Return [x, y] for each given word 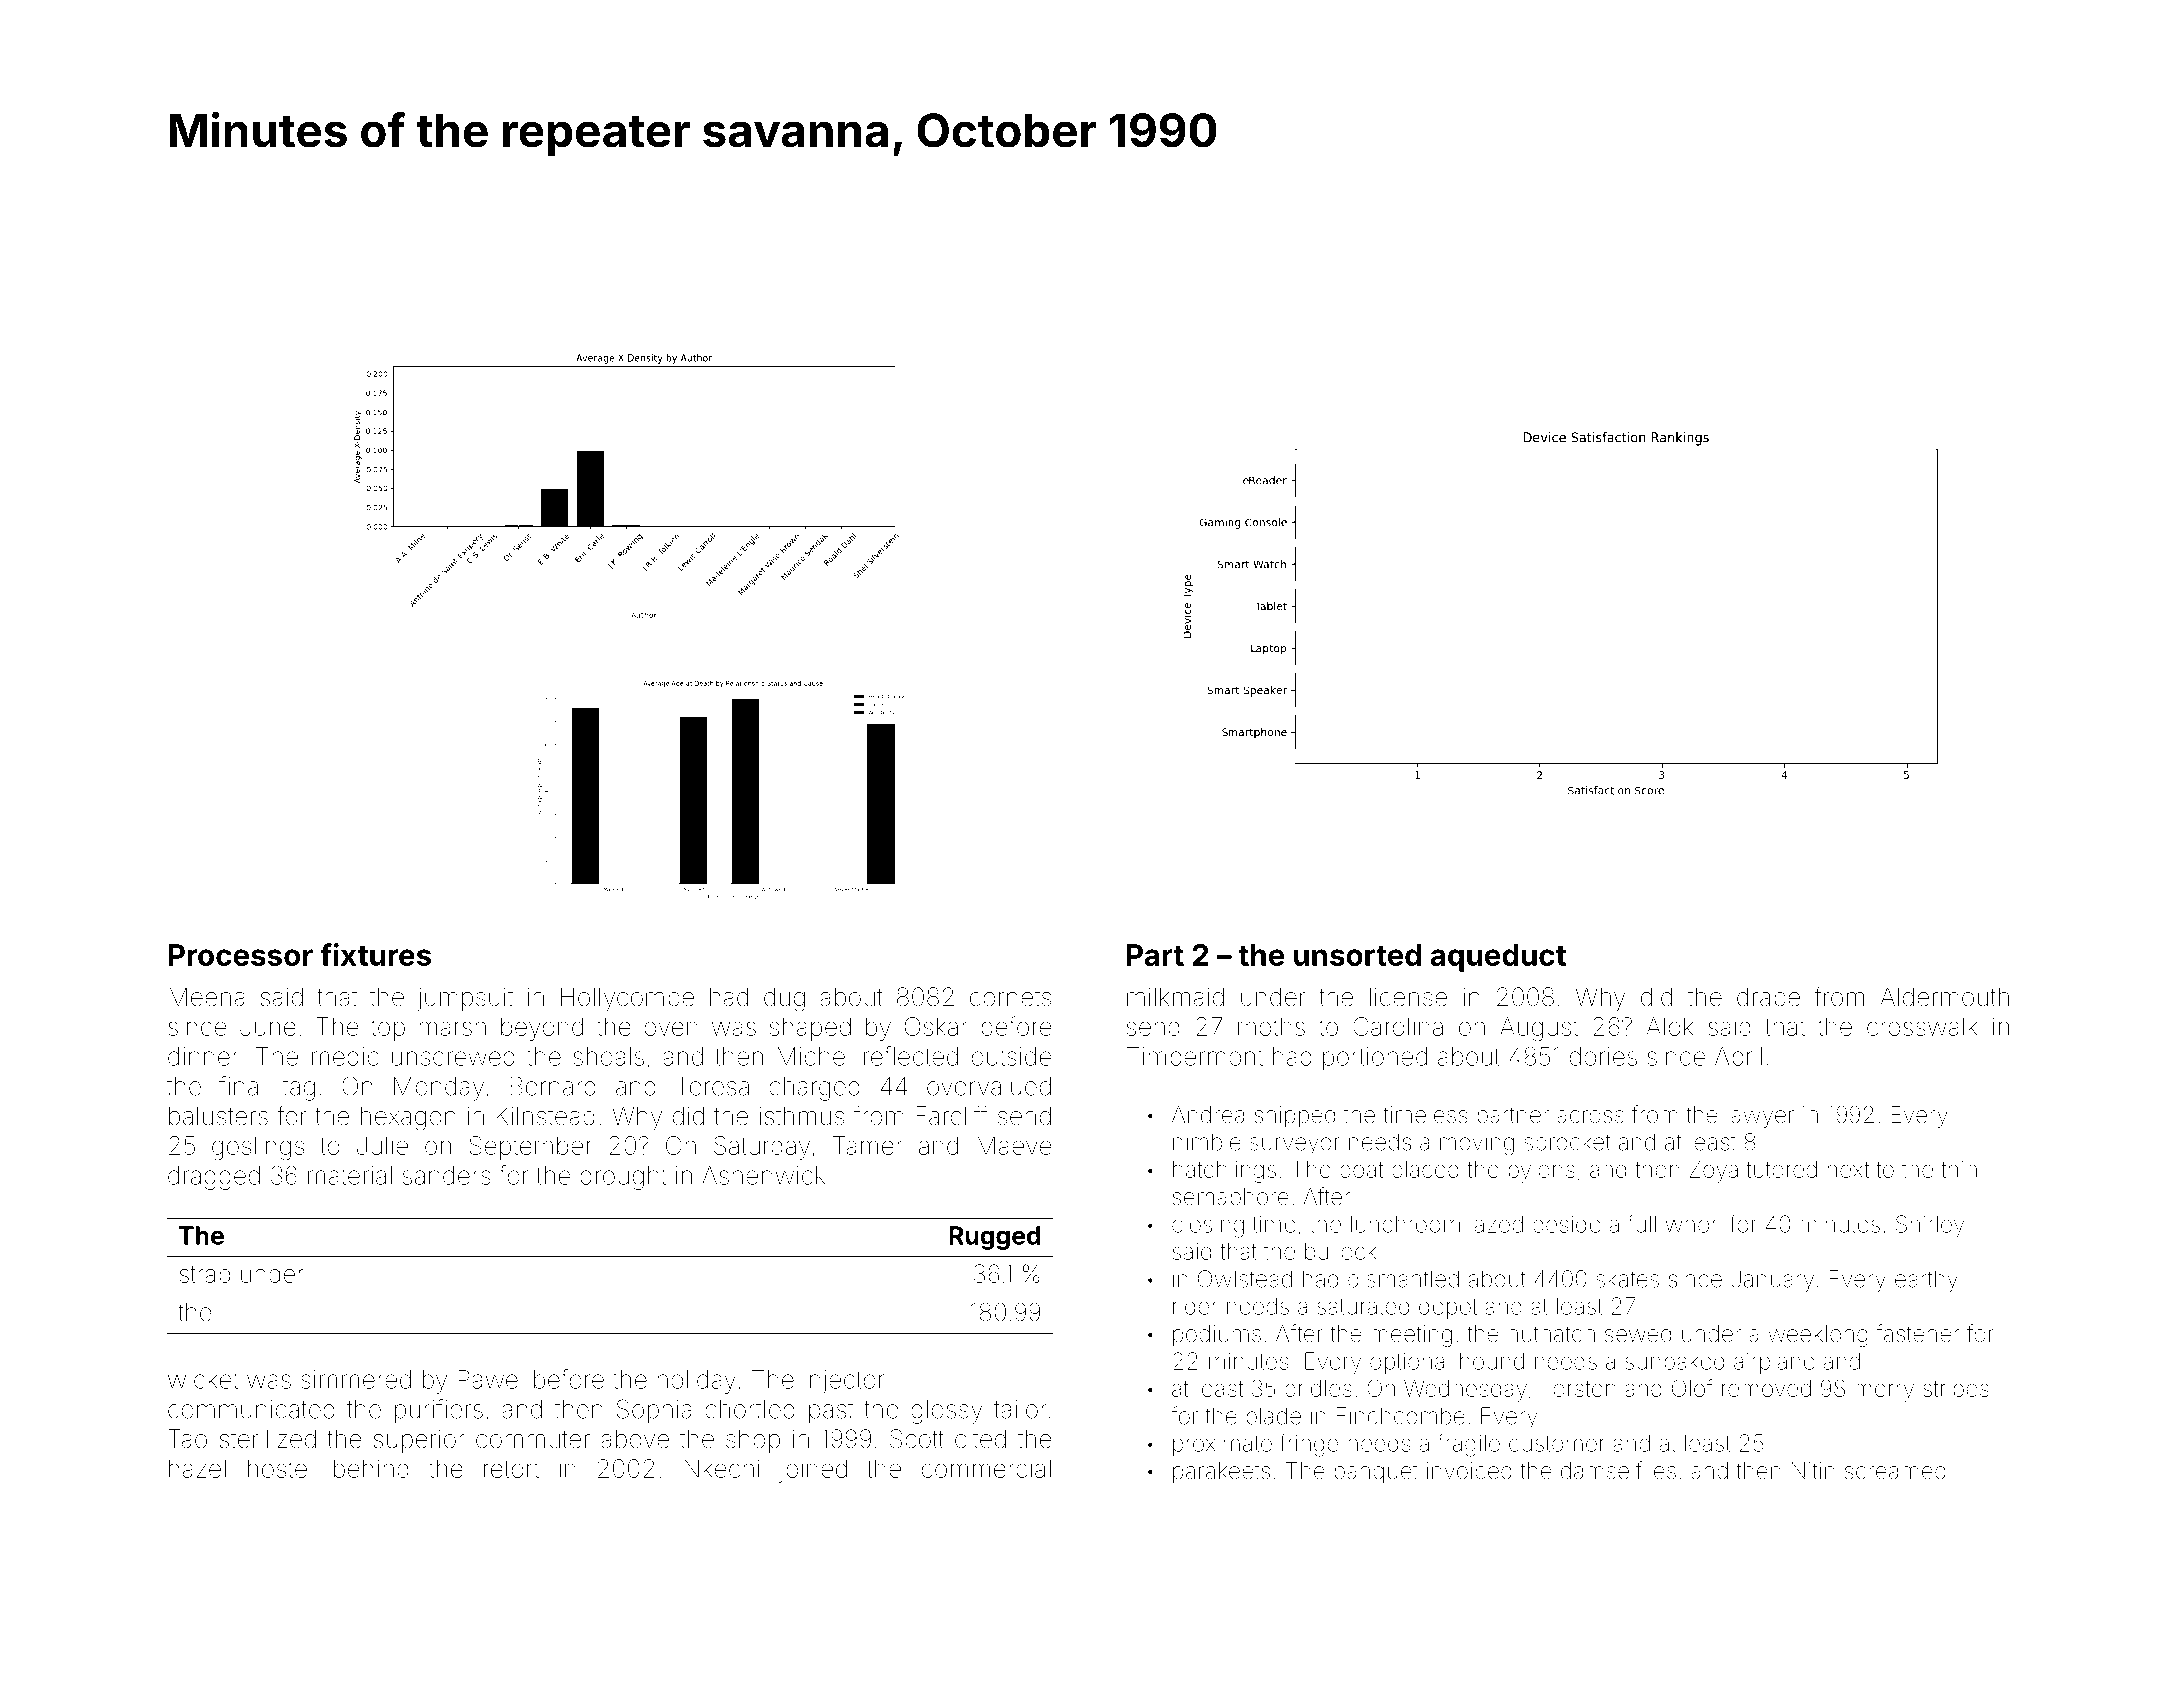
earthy [1926, 1281]
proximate [1222, 1445]
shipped [1294, 1117]
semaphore [1230, 1198]
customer [1557, 1444]
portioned [1375, 1059]
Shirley [1930, 1226]
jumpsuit [465, 999]
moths [1271, 1026]
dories [1603, 1056]
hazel [197, 1468]
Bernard [553, 1086]
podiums [1217, 1336]
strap [205, 1277]
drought [623, 1178]
